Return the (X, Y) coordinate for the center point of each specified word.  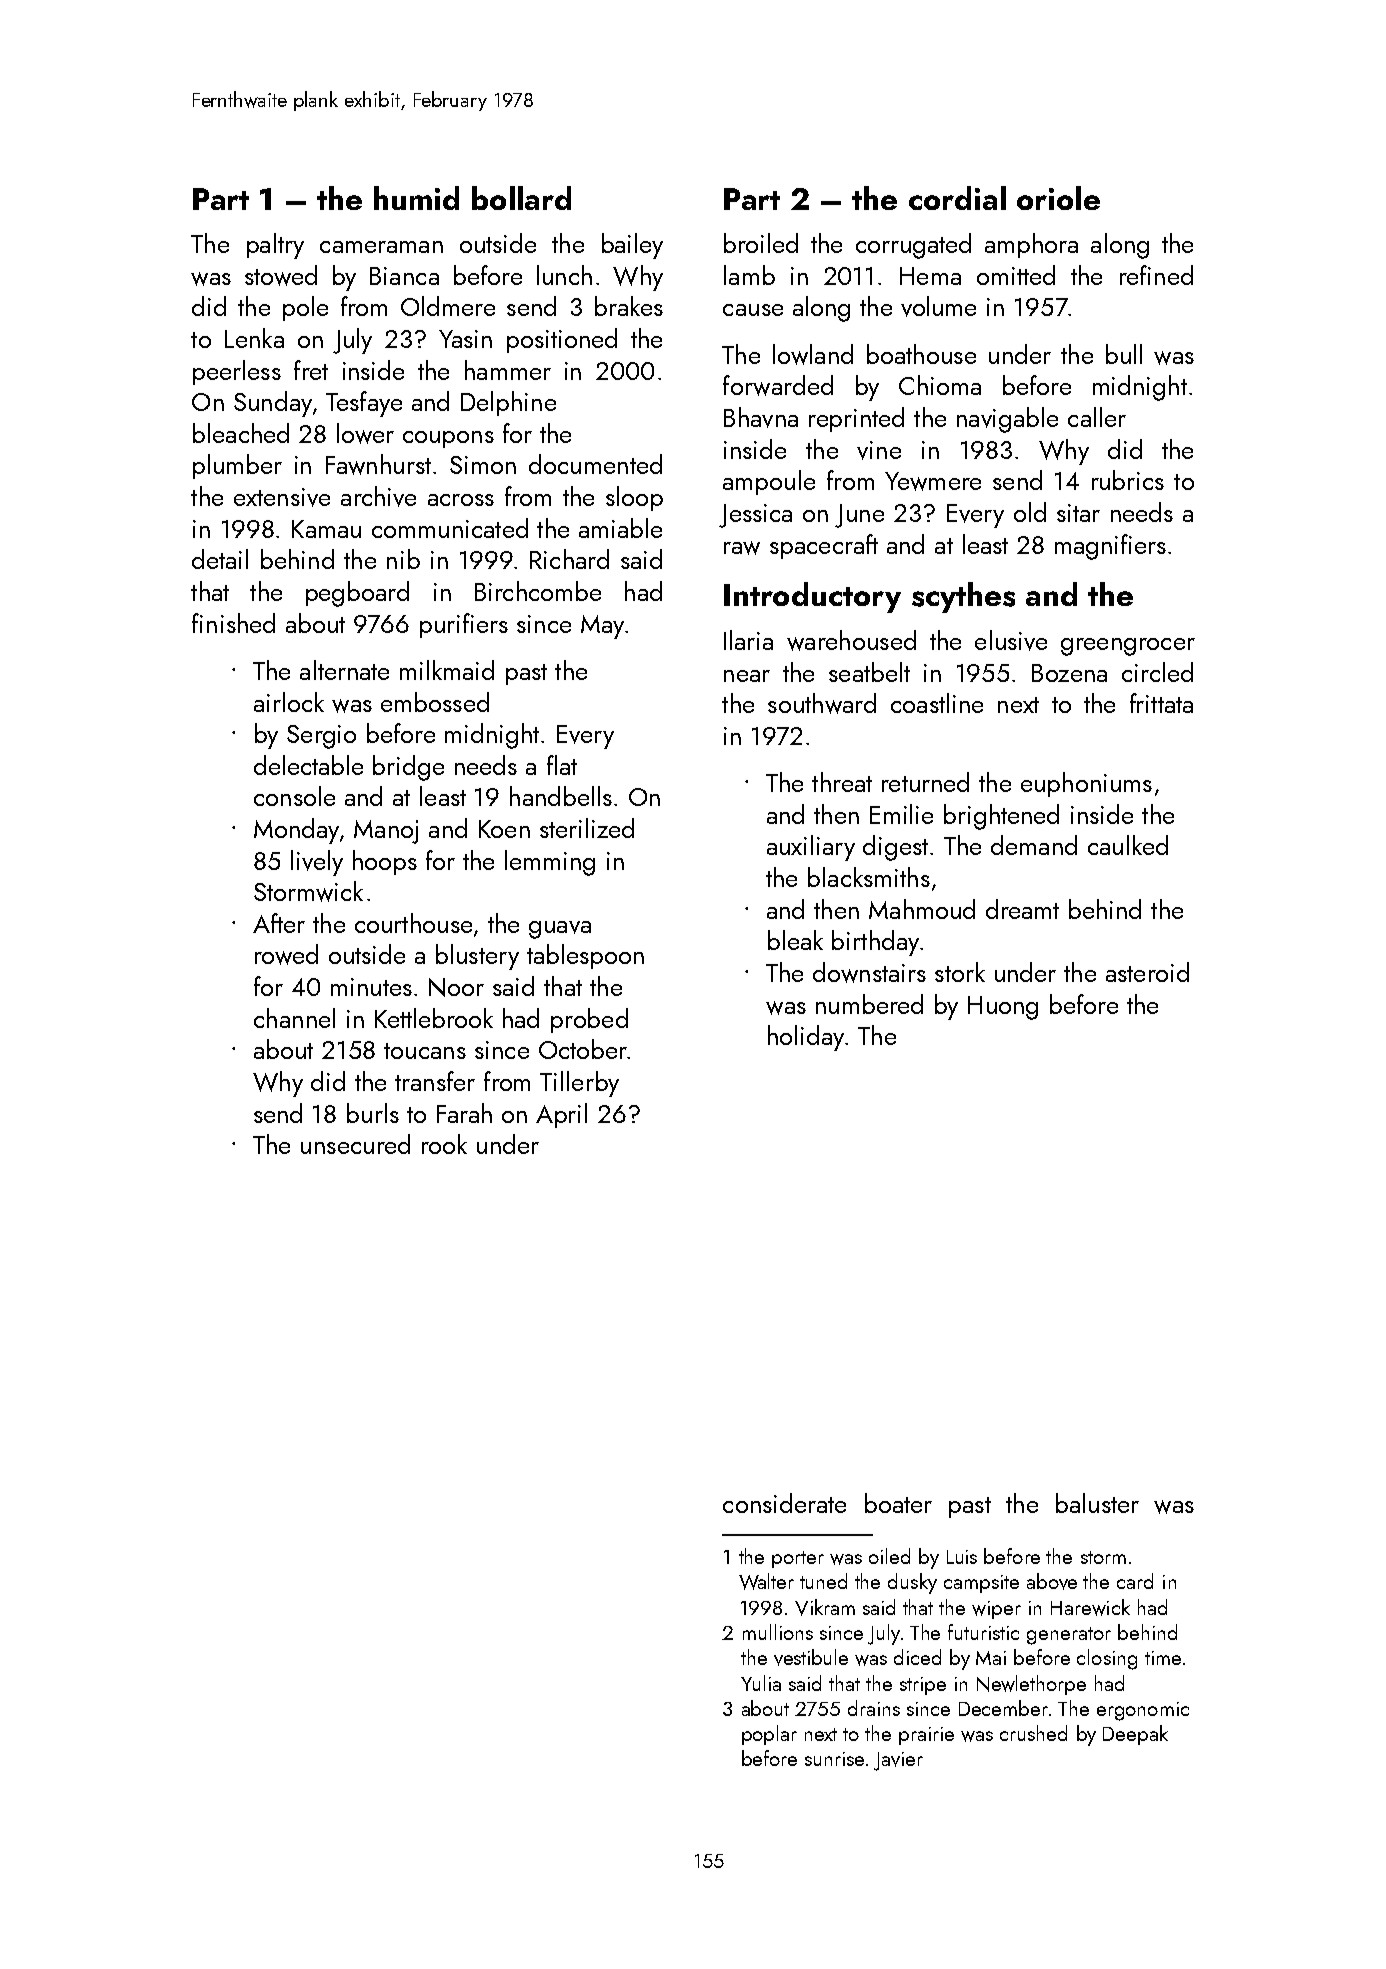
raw (742, 548)
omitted (1016, 275)
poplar (769, 1735)
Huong (1003, 1008)
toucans (425, 1051)
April (561, 1115)
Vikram (825, 1607)
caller (1097, 417)
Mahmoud (922, 909)
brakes (629, 306)
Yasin (465, 339)
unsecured (355, 1144)
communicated (450, 528)
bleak (795, 940)
